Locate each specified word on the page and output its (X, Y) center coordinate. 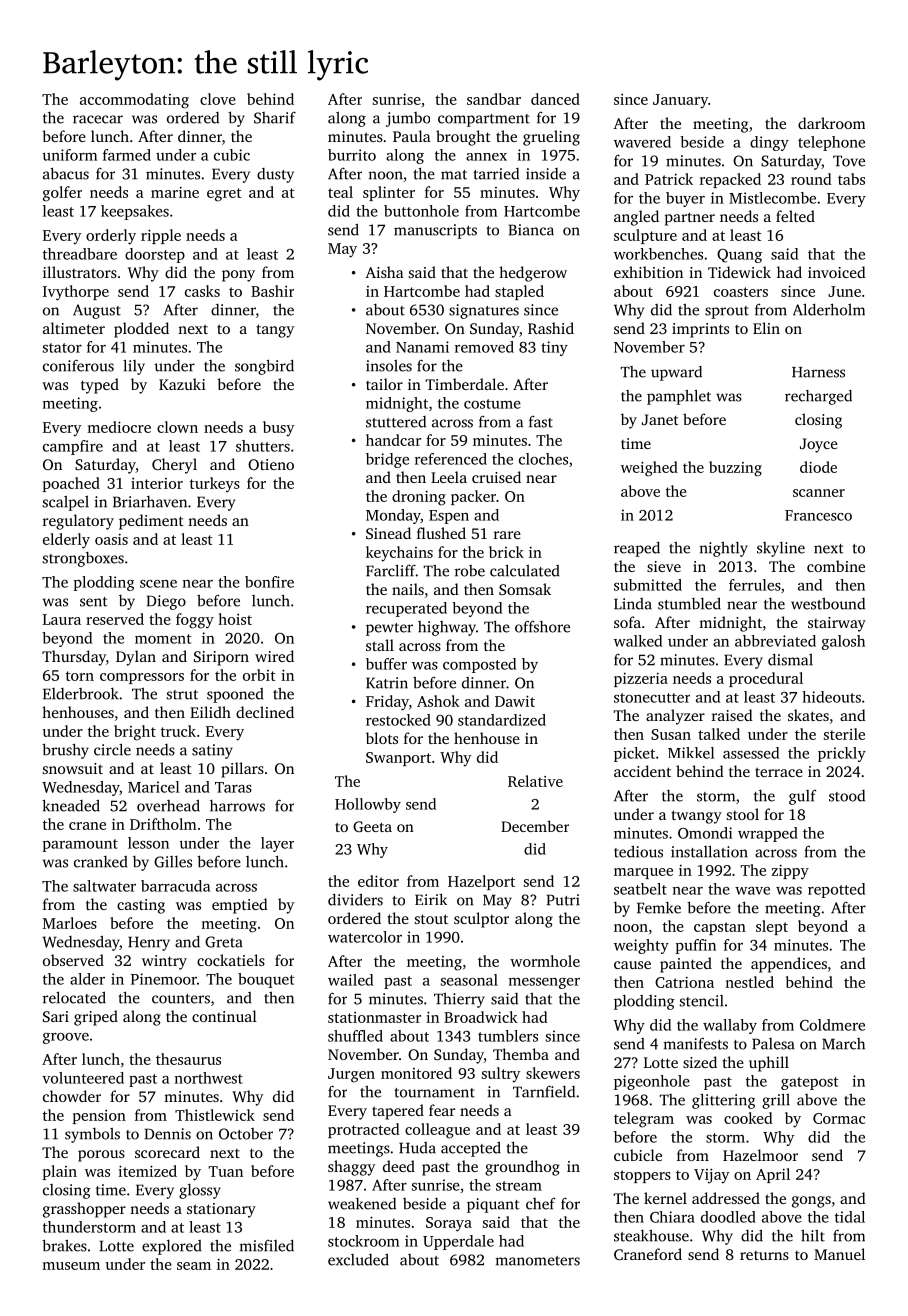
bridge (387, 460)
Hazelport (481, 882)
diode (818, 467)
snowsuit (73, 768)
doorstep (155, 255)
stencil (702, 1001)
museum (71, 1266)
